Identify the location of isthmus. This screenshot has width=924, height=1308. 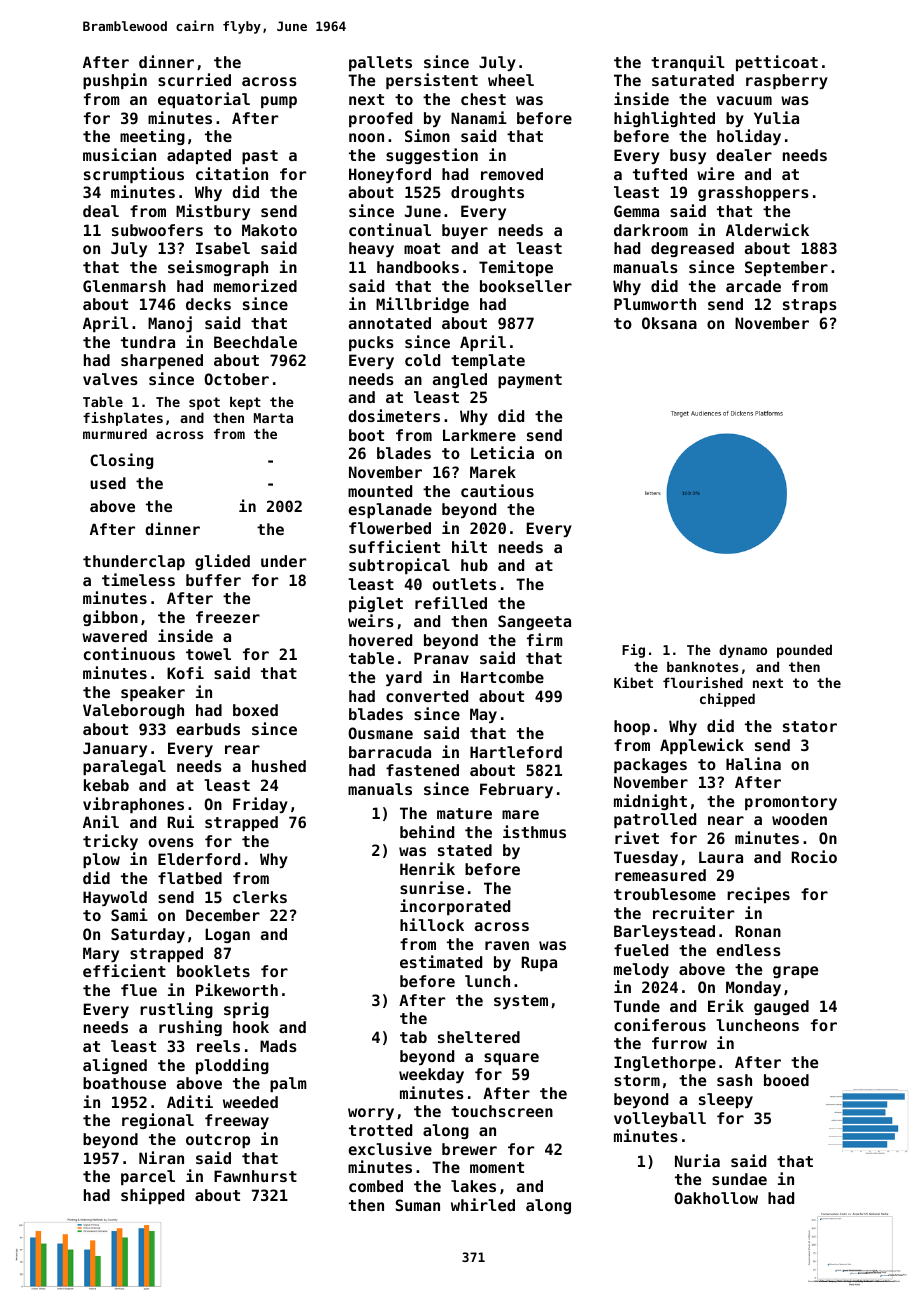
(534, 831).
